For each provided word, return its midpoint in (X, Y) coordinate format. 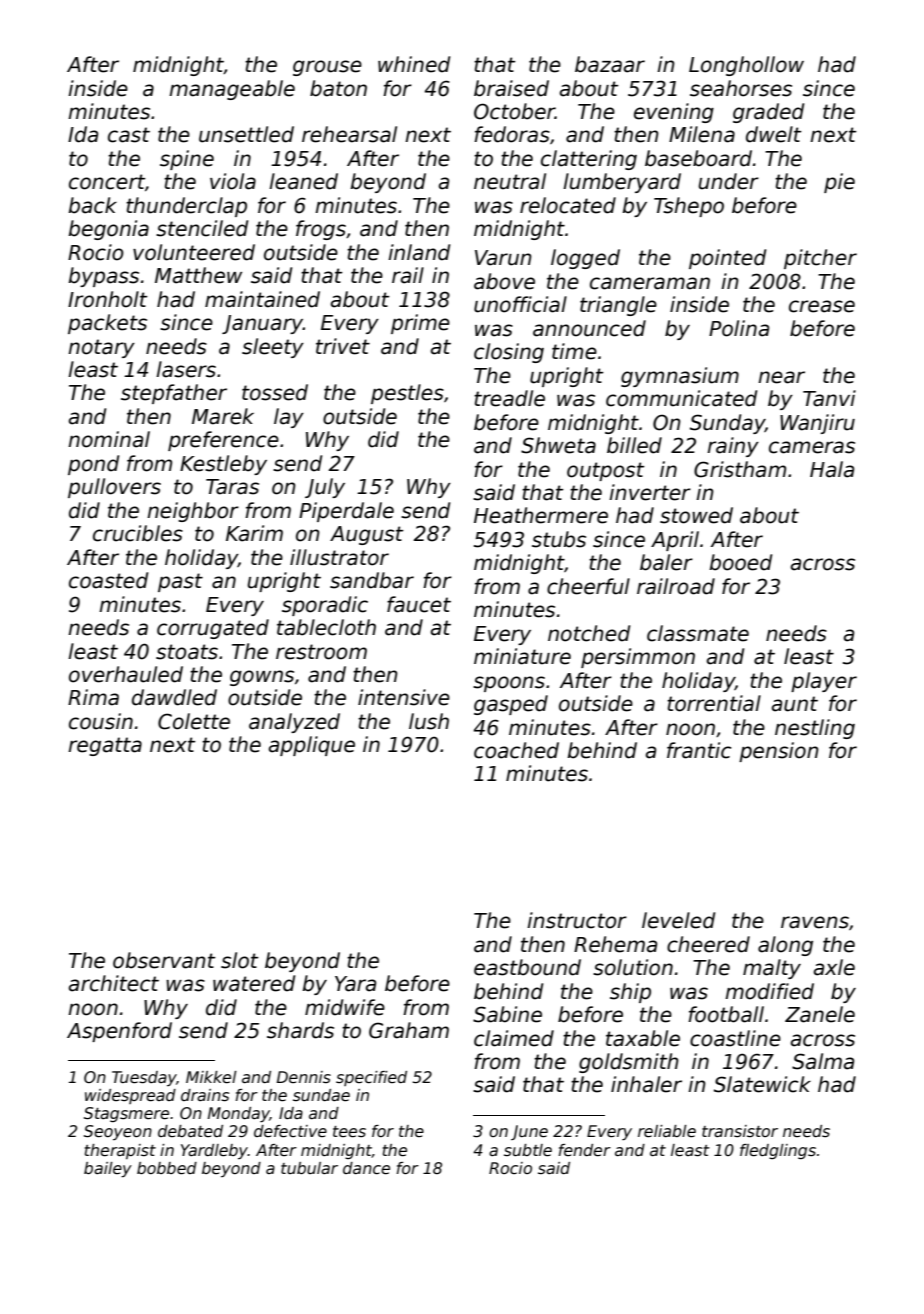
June (529, 1132)
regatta (105, 746)
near (781, 377)
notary (101, 348)
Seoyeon (118, 1132)
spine (187, 160)
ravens (815, 922)
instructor (577, 920)
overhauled (126, 674)
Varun (503, 258)
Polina (739, 328)
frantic (699, 750)
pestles (407, 394)
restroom (321, 652)
